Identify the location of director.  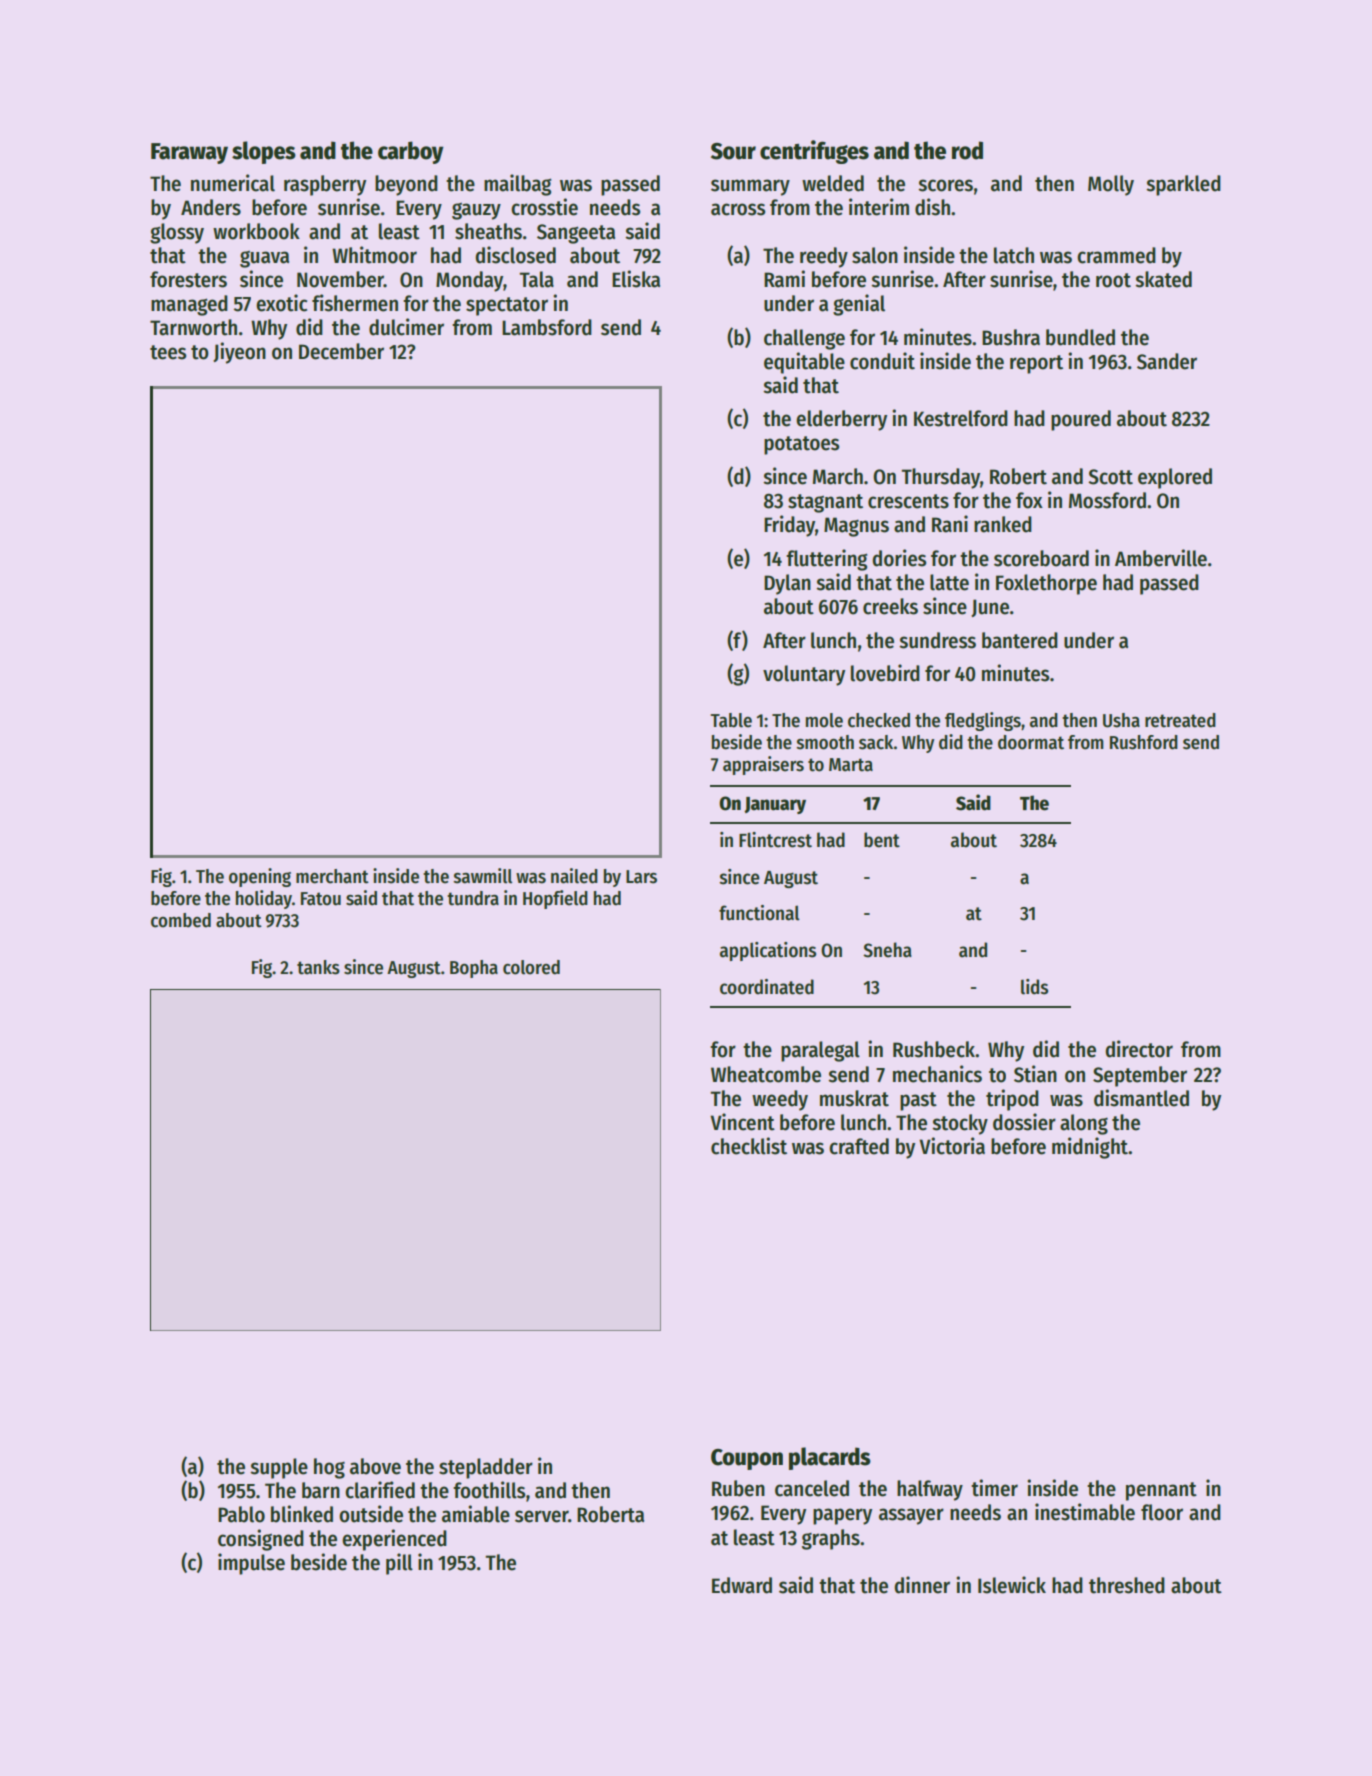
(1139, 1049).
